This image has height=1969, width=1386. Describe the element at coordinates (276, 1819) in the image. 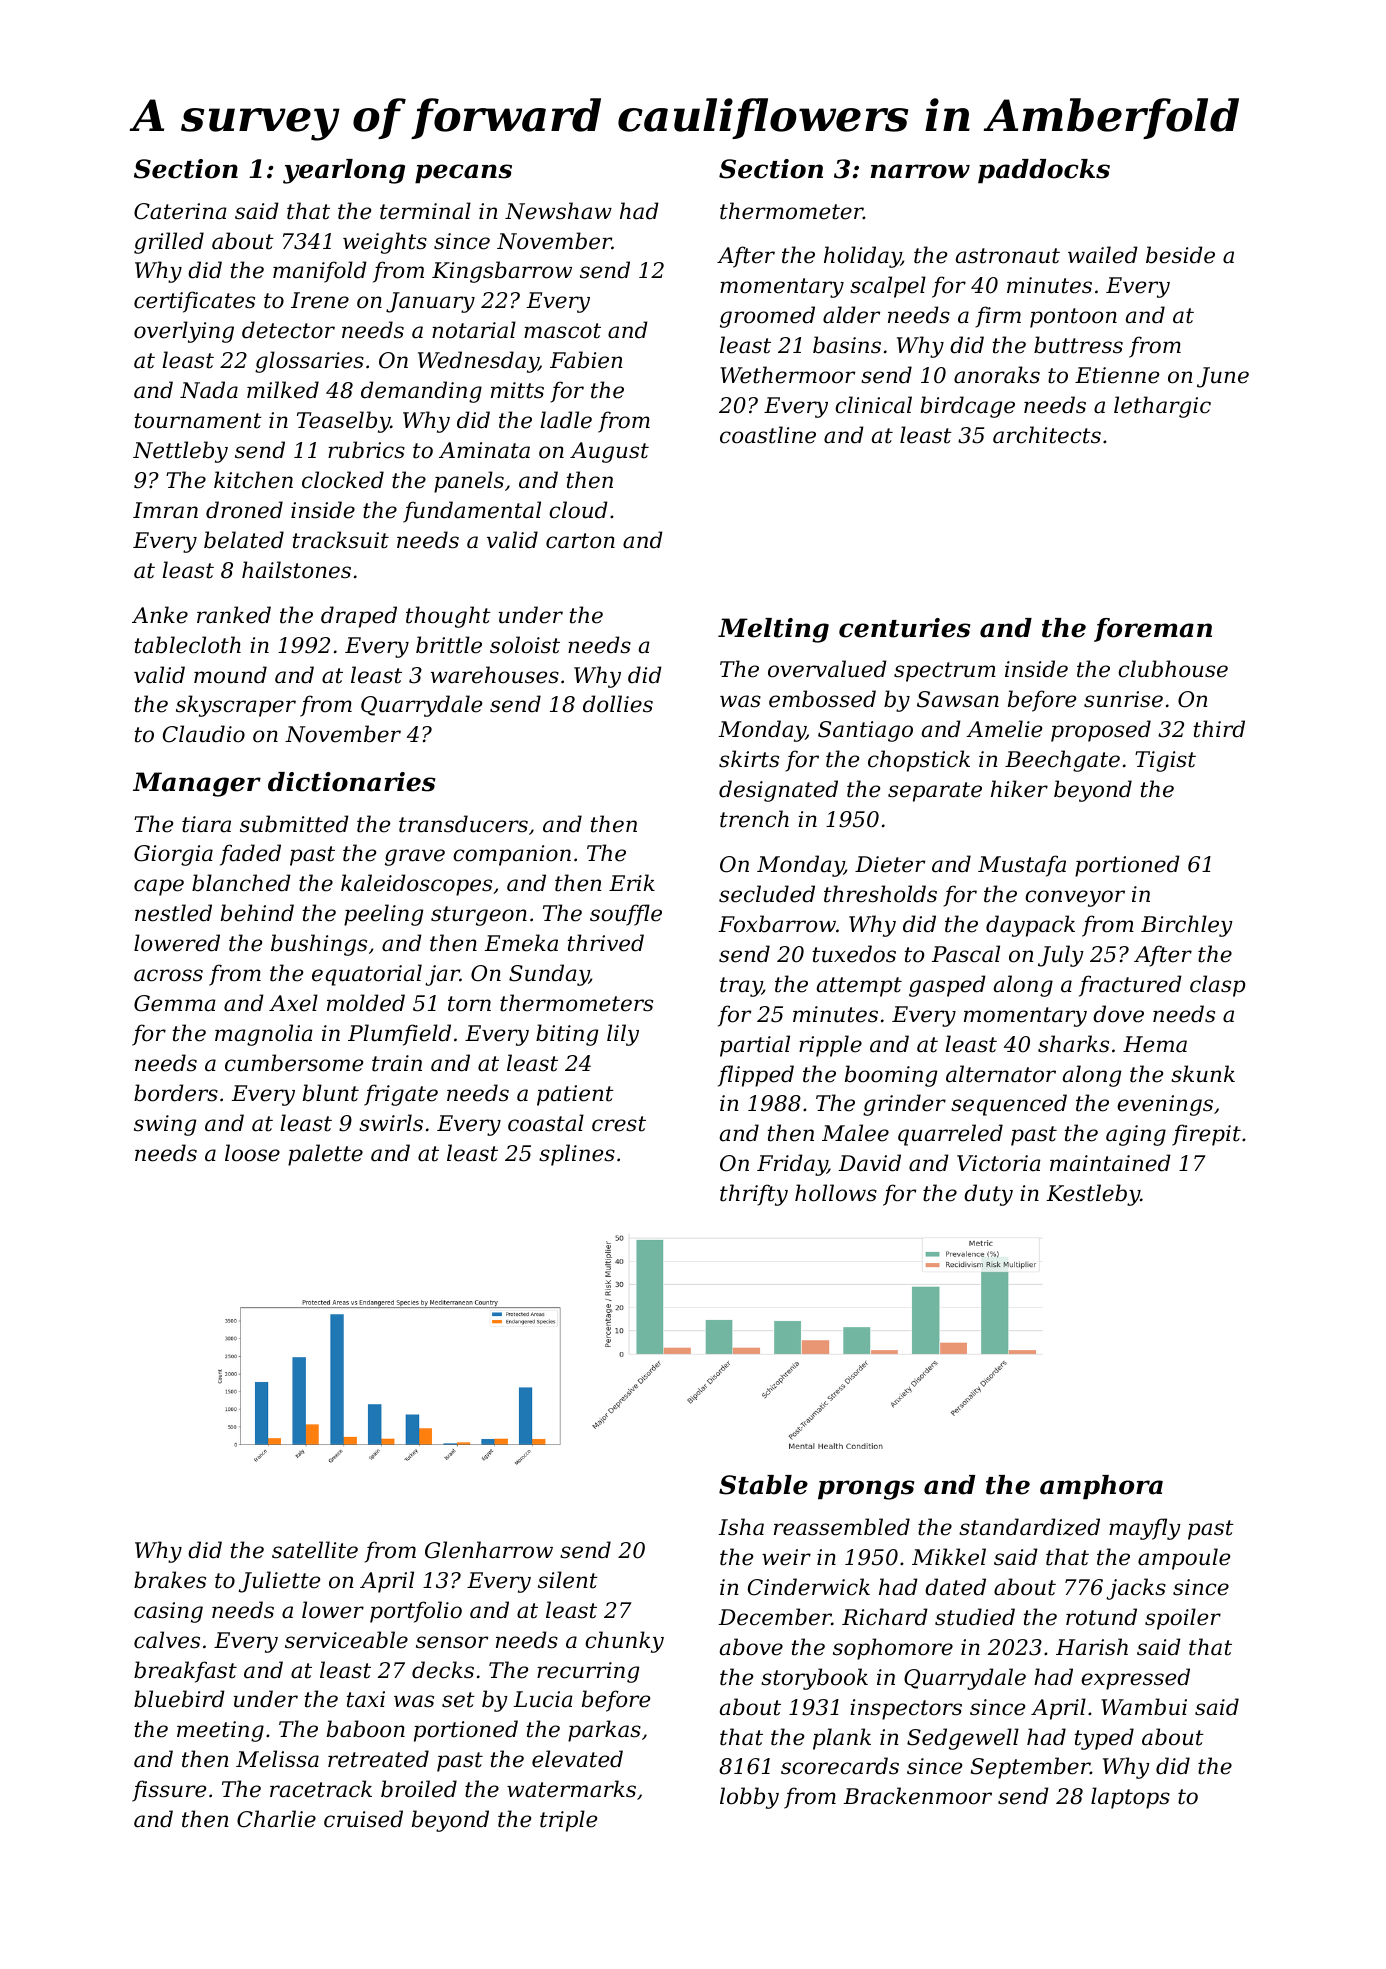

I see `Charlie` at that location.
